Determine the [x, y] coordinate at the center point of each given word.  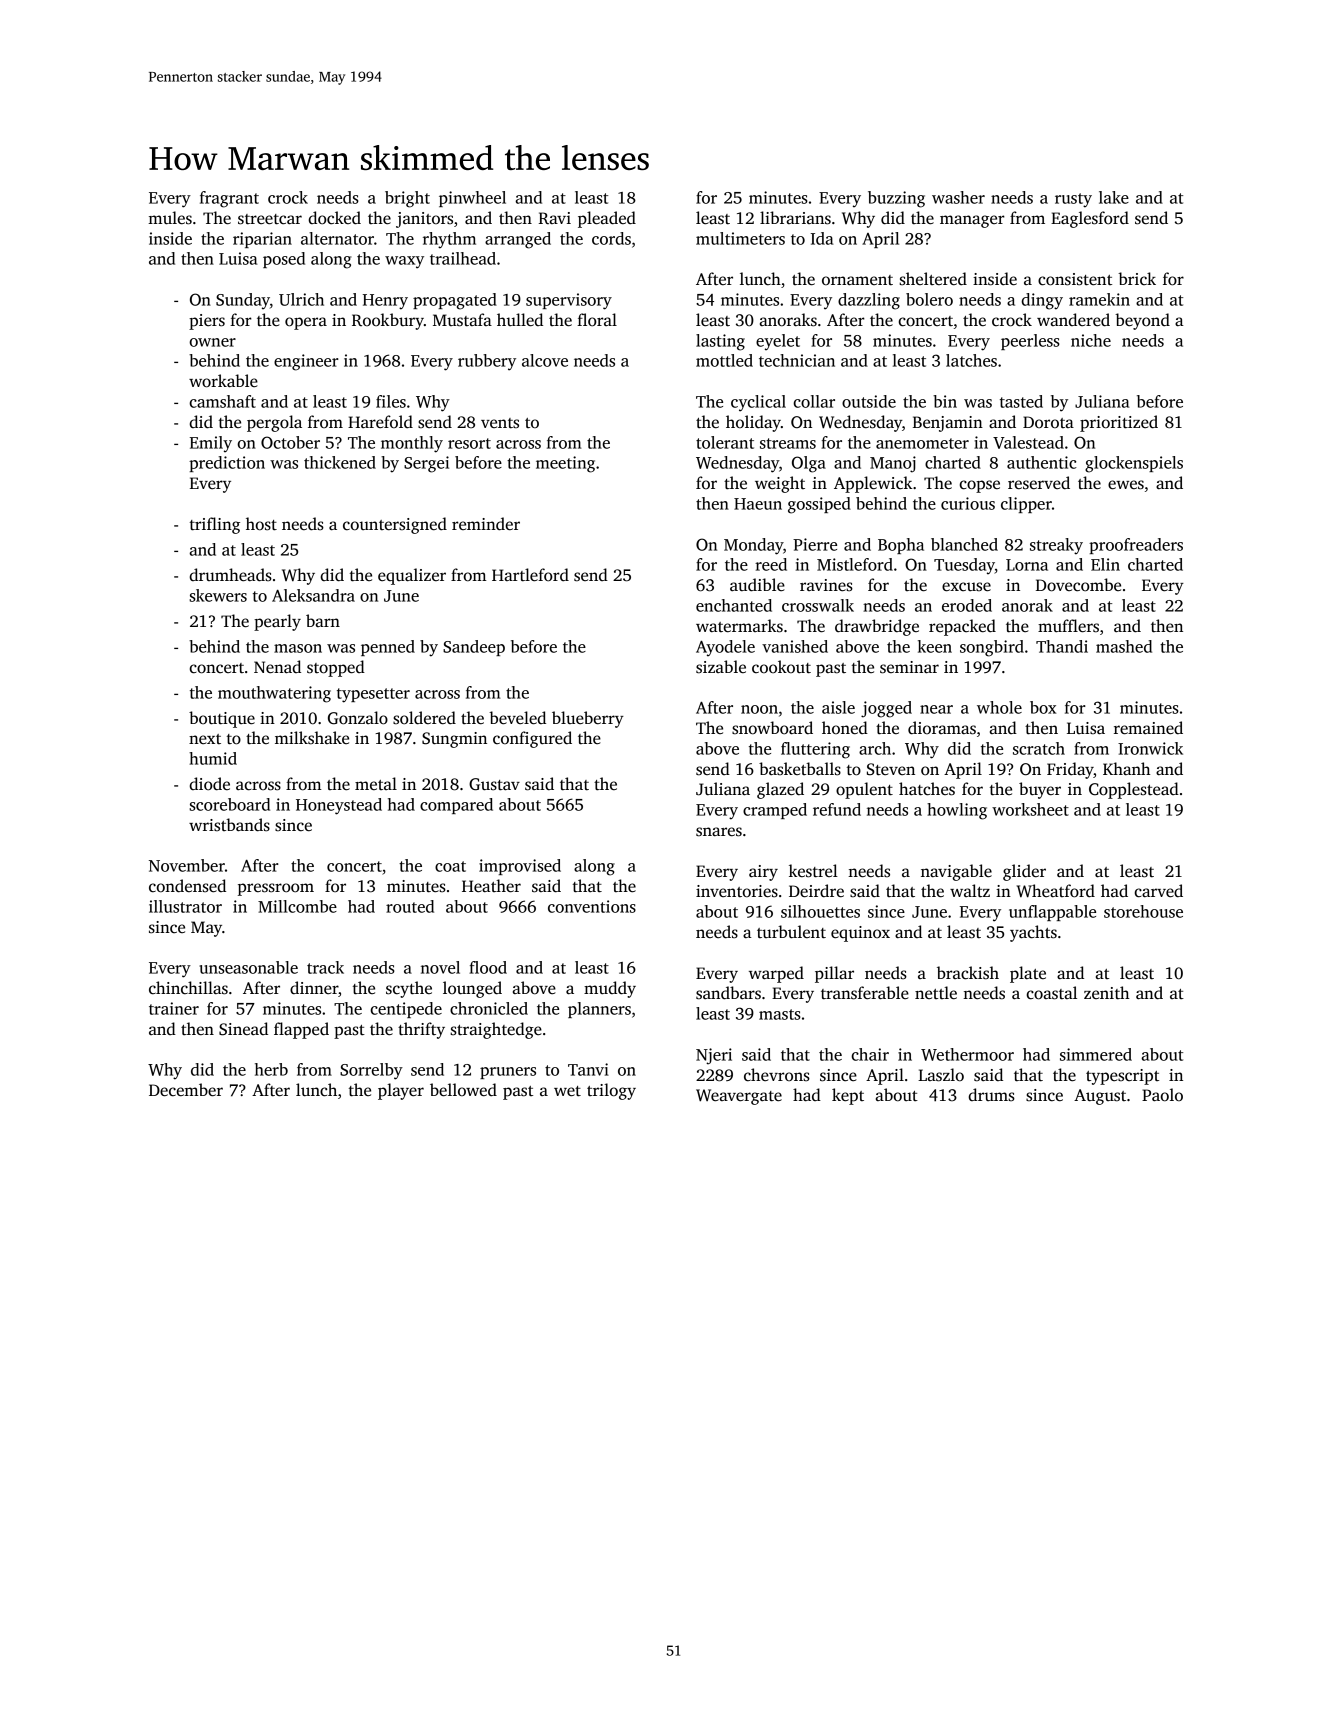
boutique [222, 719]
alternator [337, 238]
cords [611, 238]
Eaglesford [1090, 219]
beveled [517, 718]
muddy [610, 989]
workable [223, 381]
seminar [909, 667]
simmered [1096, 1054]
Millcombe [297, 906]
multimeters [740, 238]
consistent [1075, 279]
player [401, 1091]
